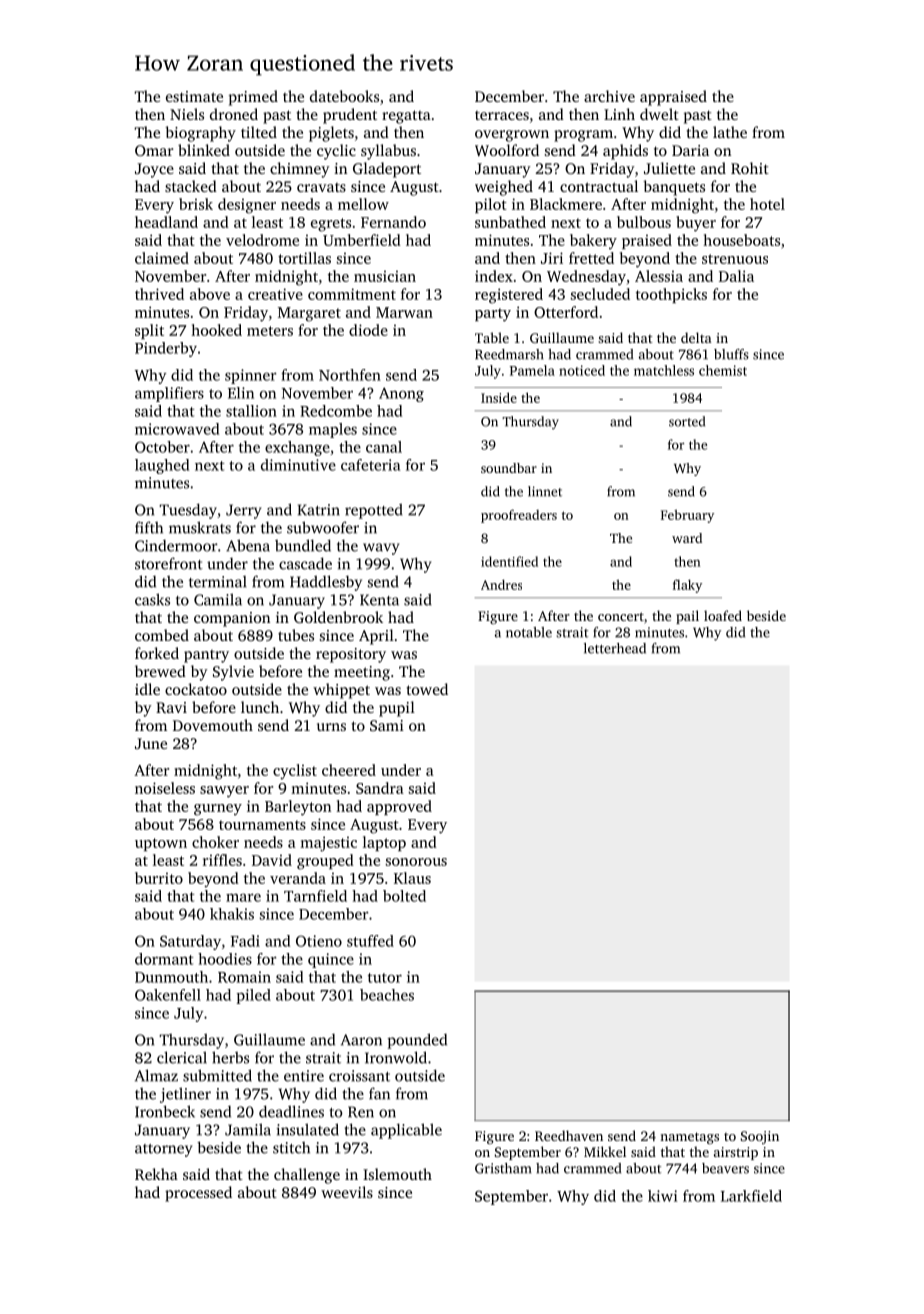  I want to click on lathe, so click(730, 132).
